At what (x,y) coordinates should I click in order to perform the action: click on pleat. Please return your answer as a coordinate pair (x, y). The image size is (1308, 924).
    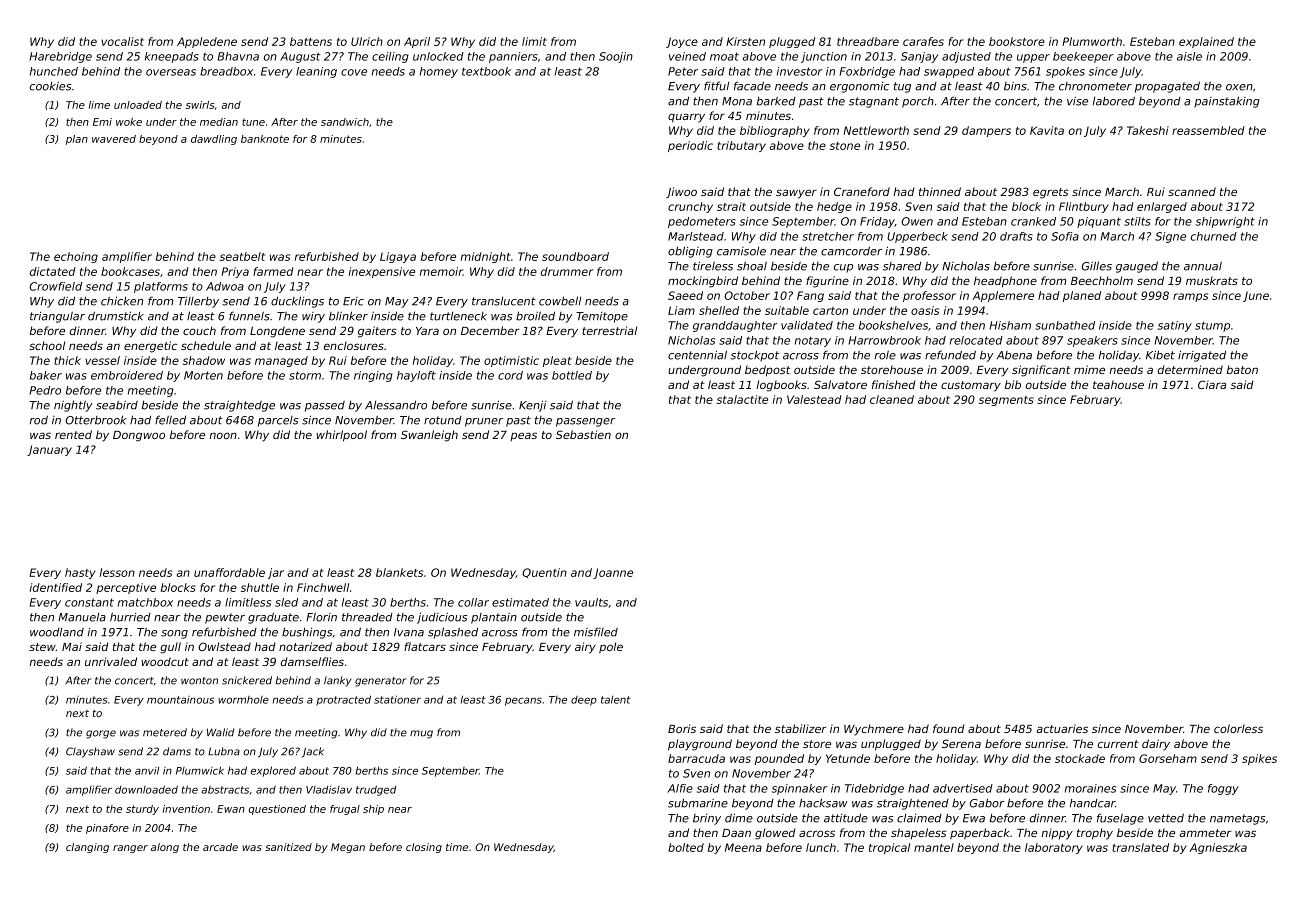
    Looking at the image, I should click on (557, 361).
